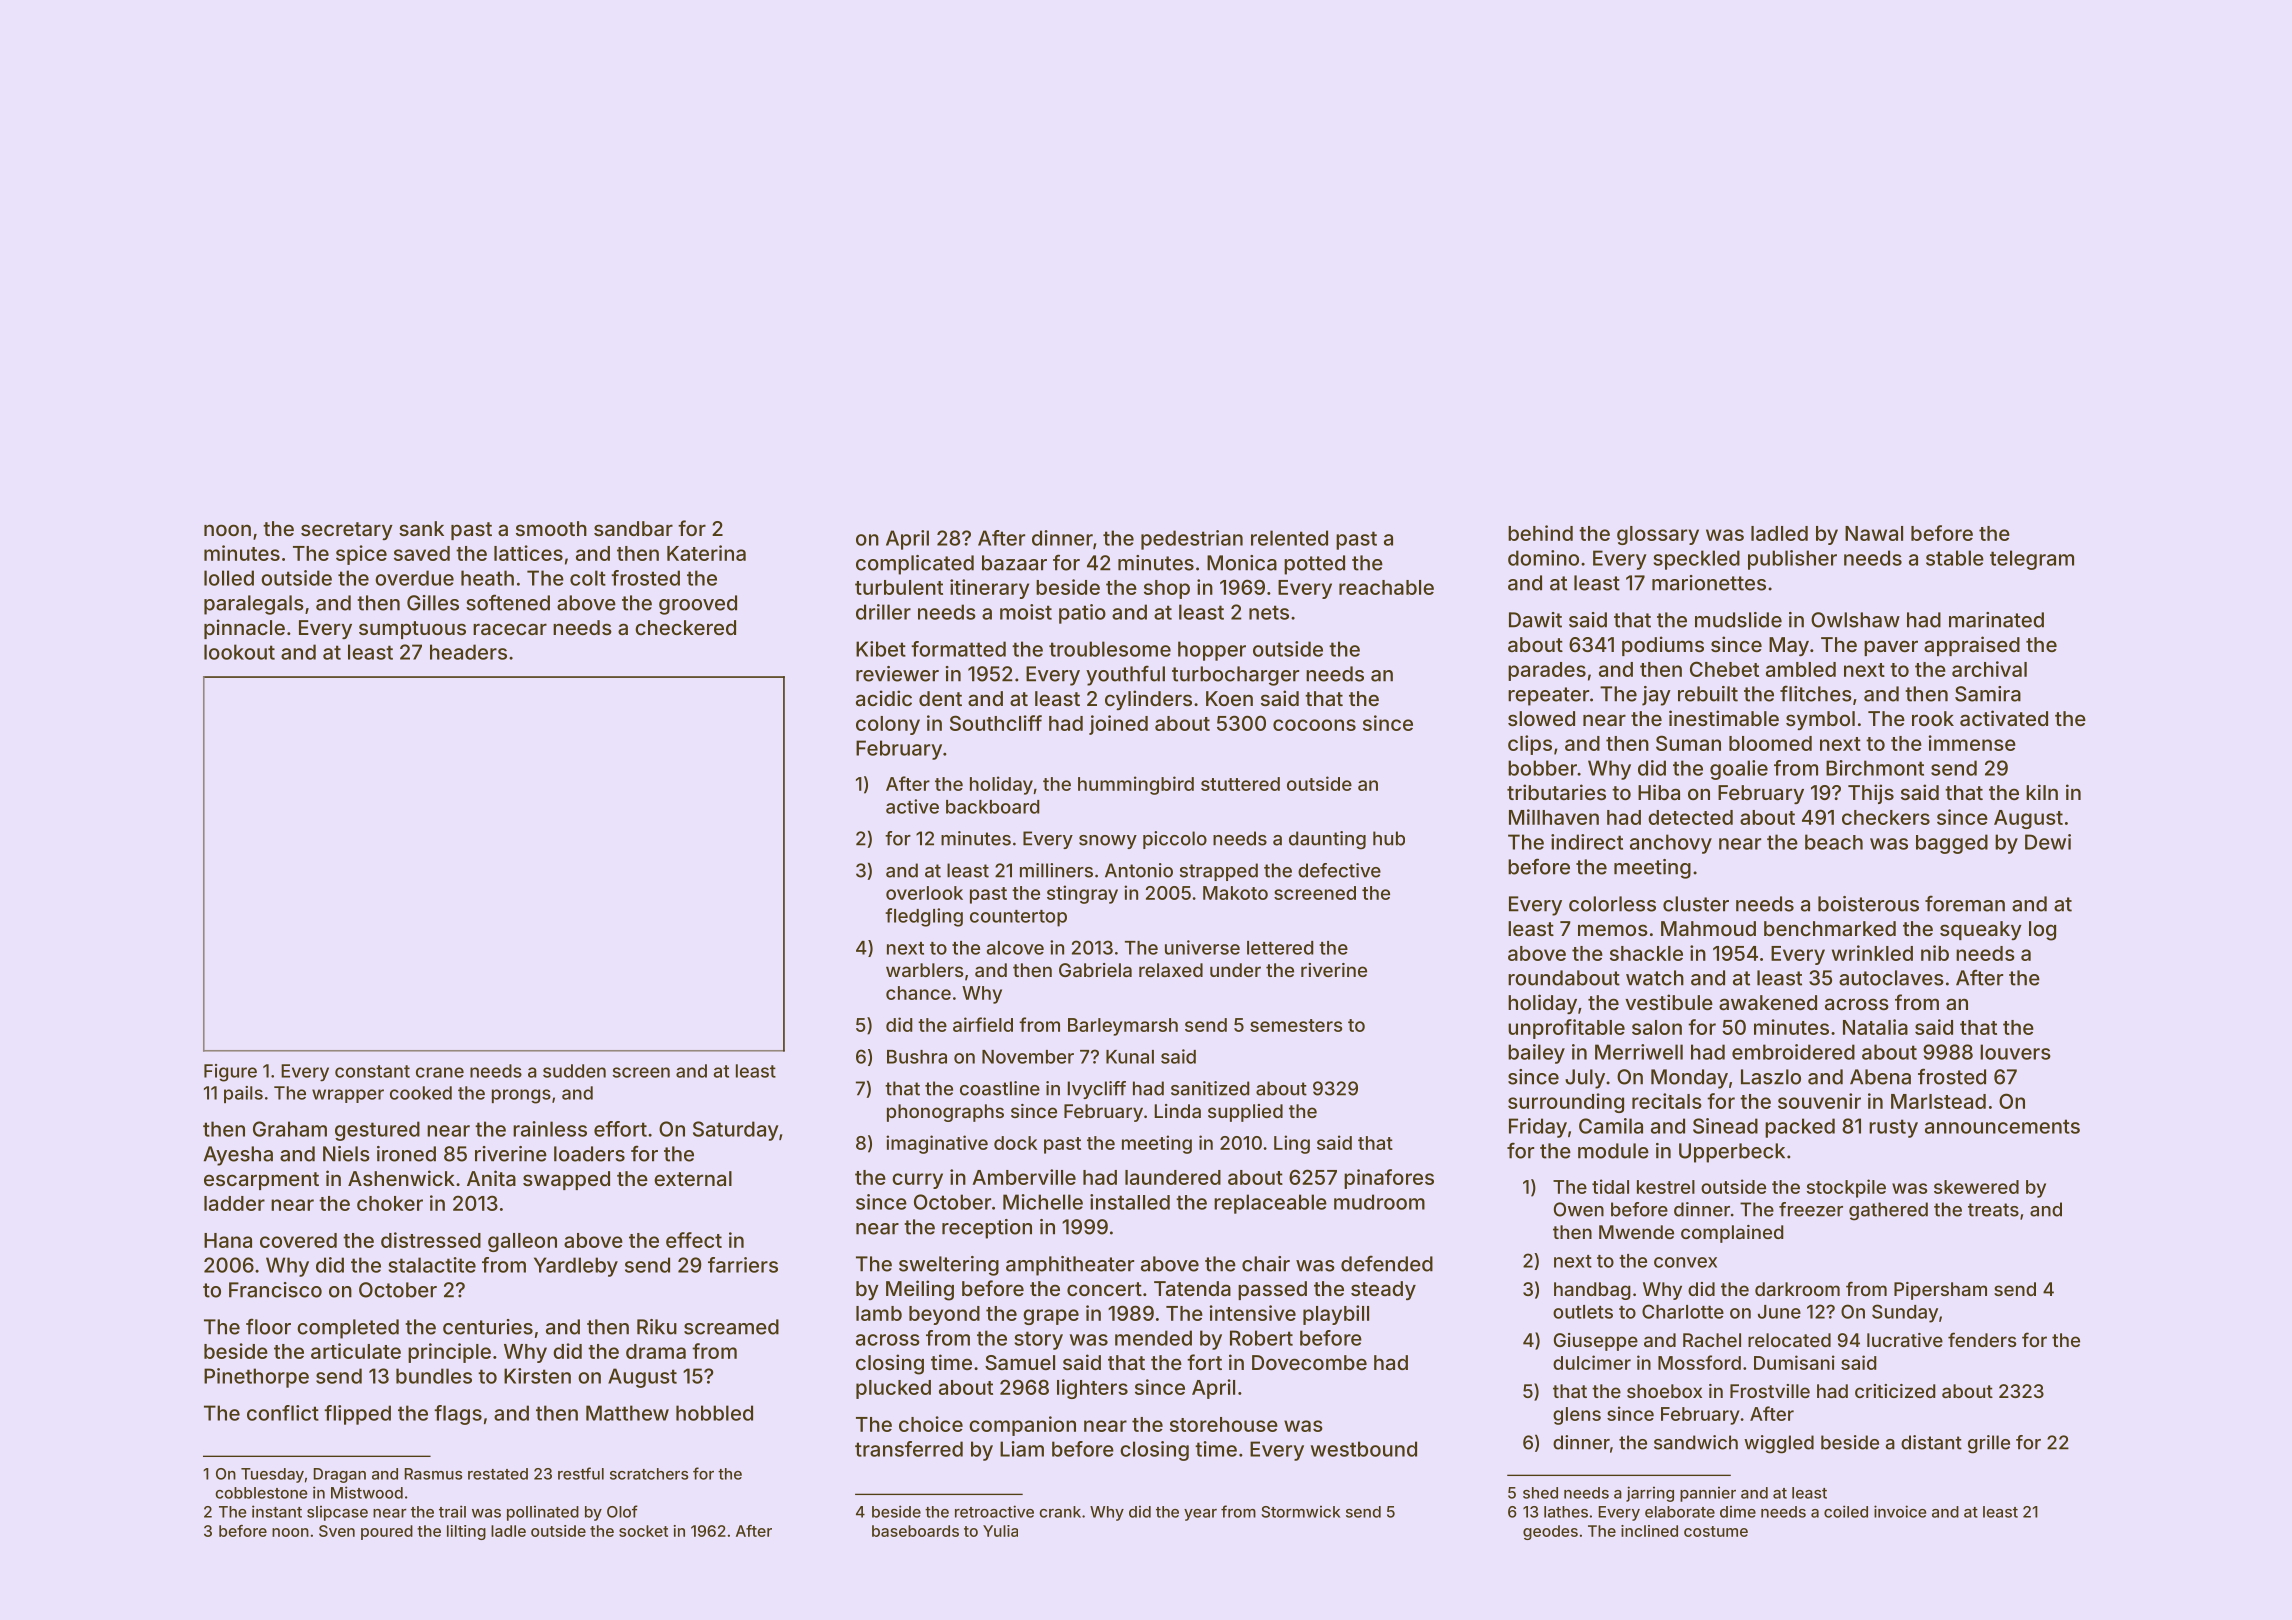 This document has height=1620, width=2292. What do you see at coordinates (1779, 1444) in the document?
I see `wiggled` at bounding box center [1779, 1444].
